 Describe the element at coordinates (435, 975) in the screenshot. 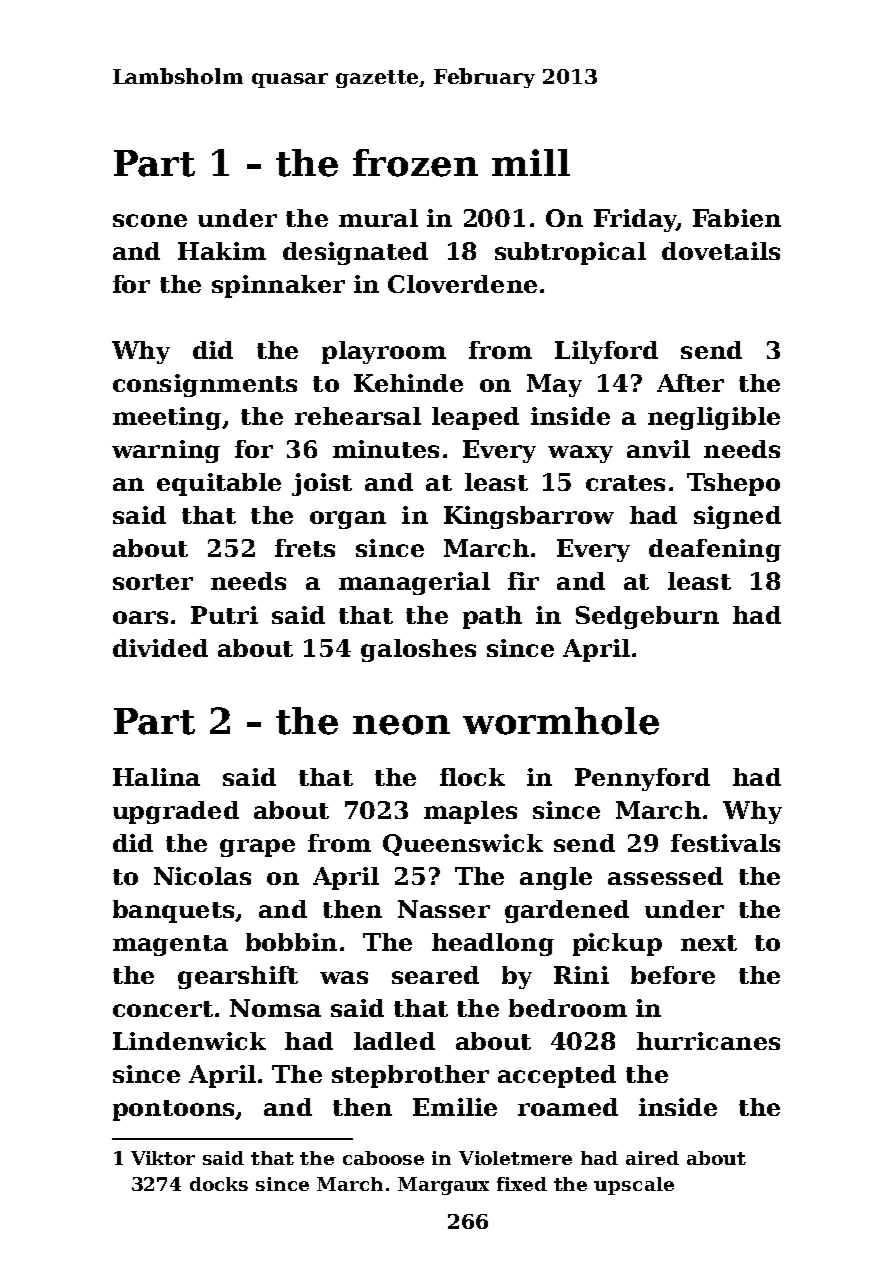

I see `seared` at that location.
